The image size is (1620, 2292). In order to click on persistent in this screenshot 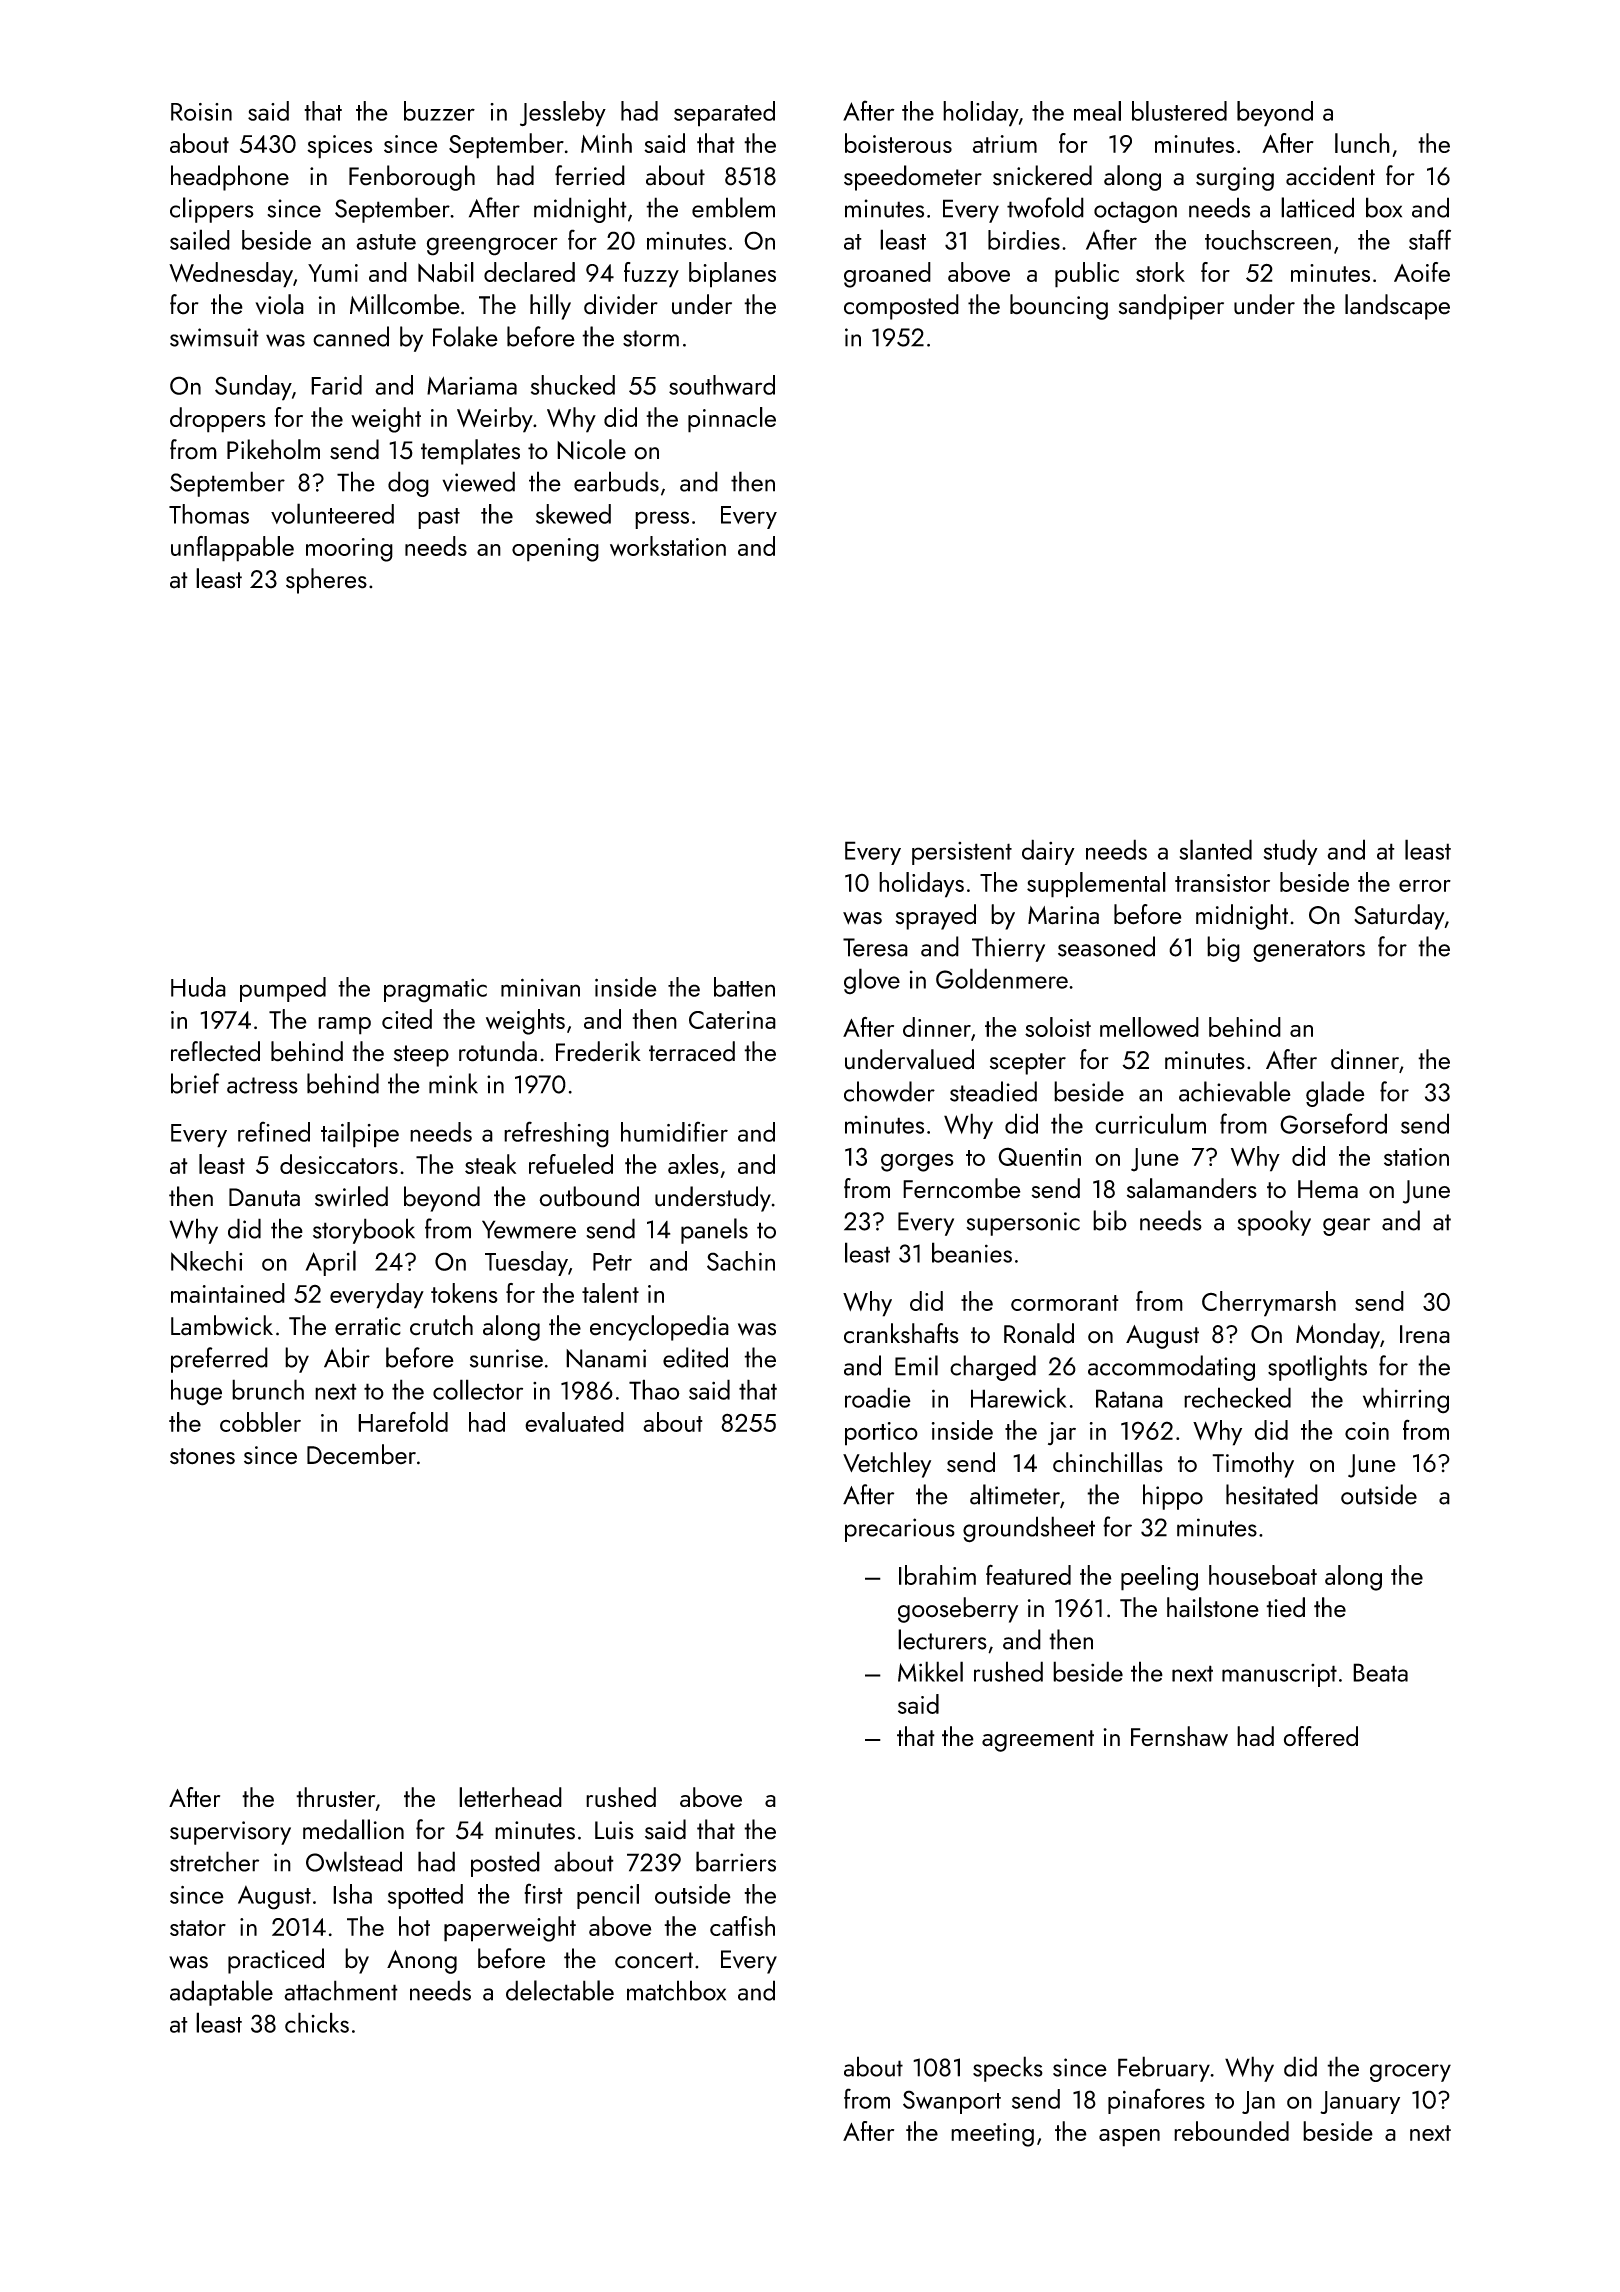, I will do `click(962, 853)`.
